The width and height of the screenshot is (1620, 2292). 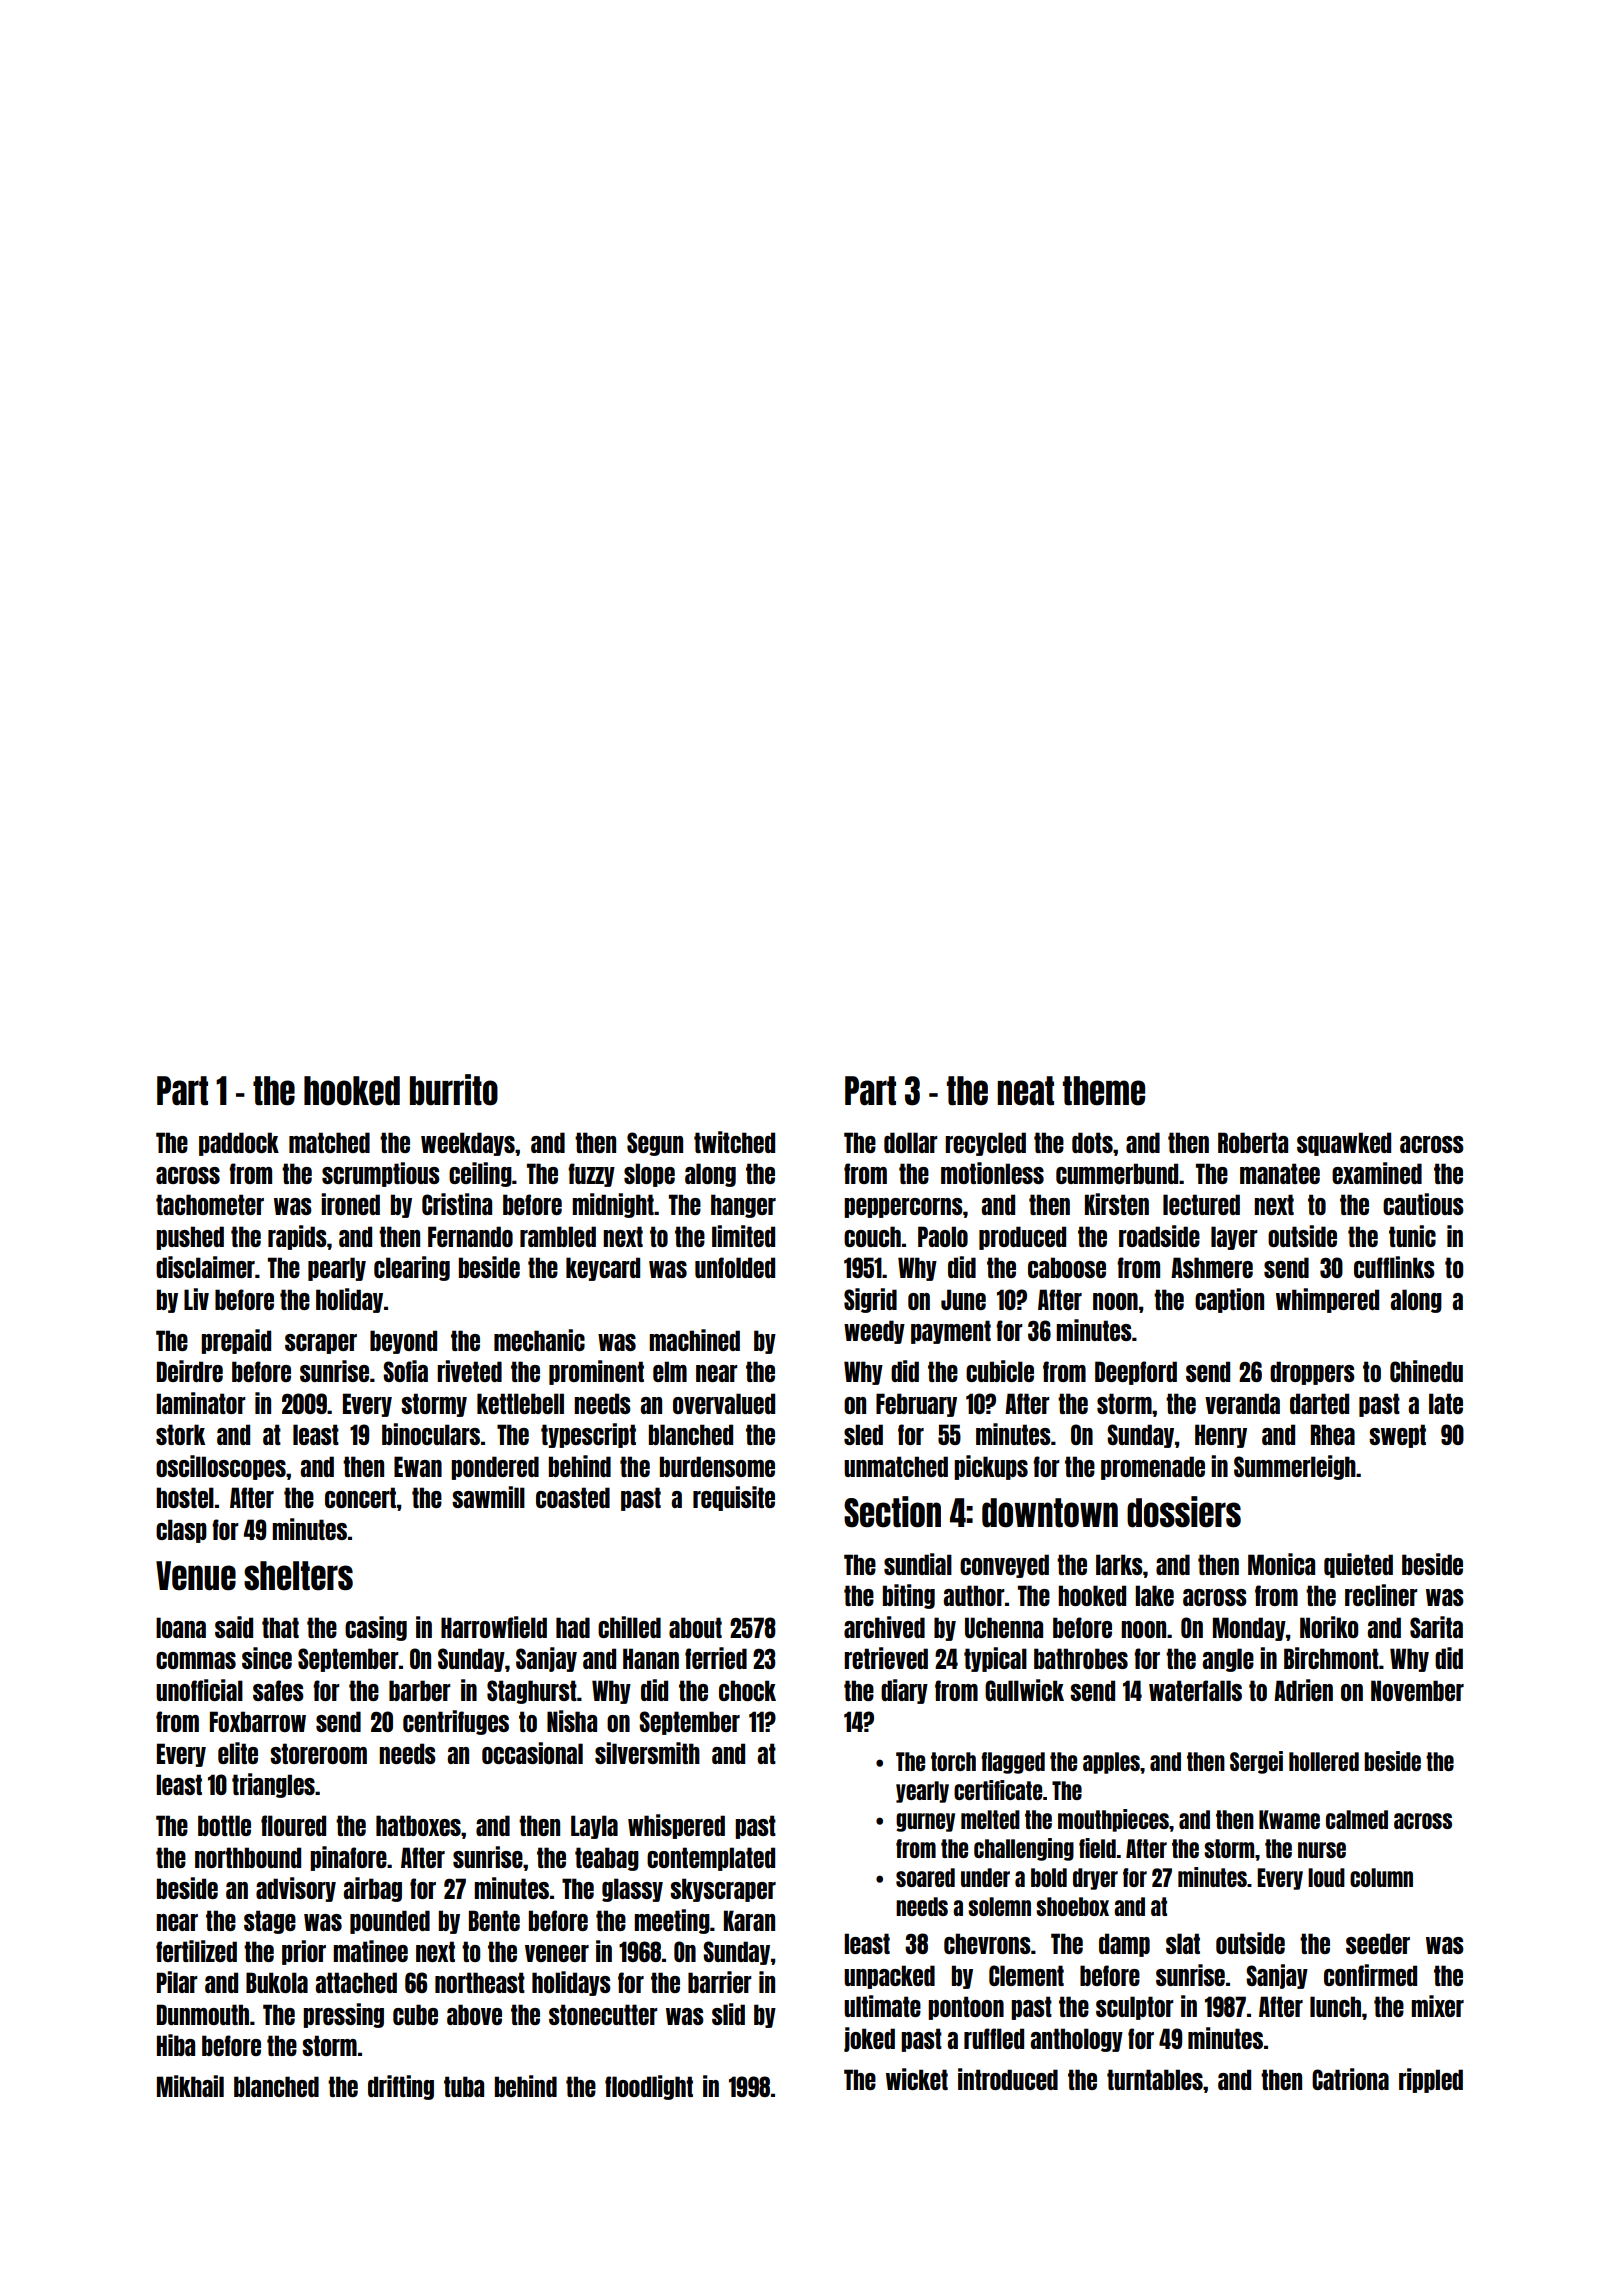 What do you see at coordinates (454, 1090) in the screenshot?
I see `burrito` at bounding box center [454, 1090].
